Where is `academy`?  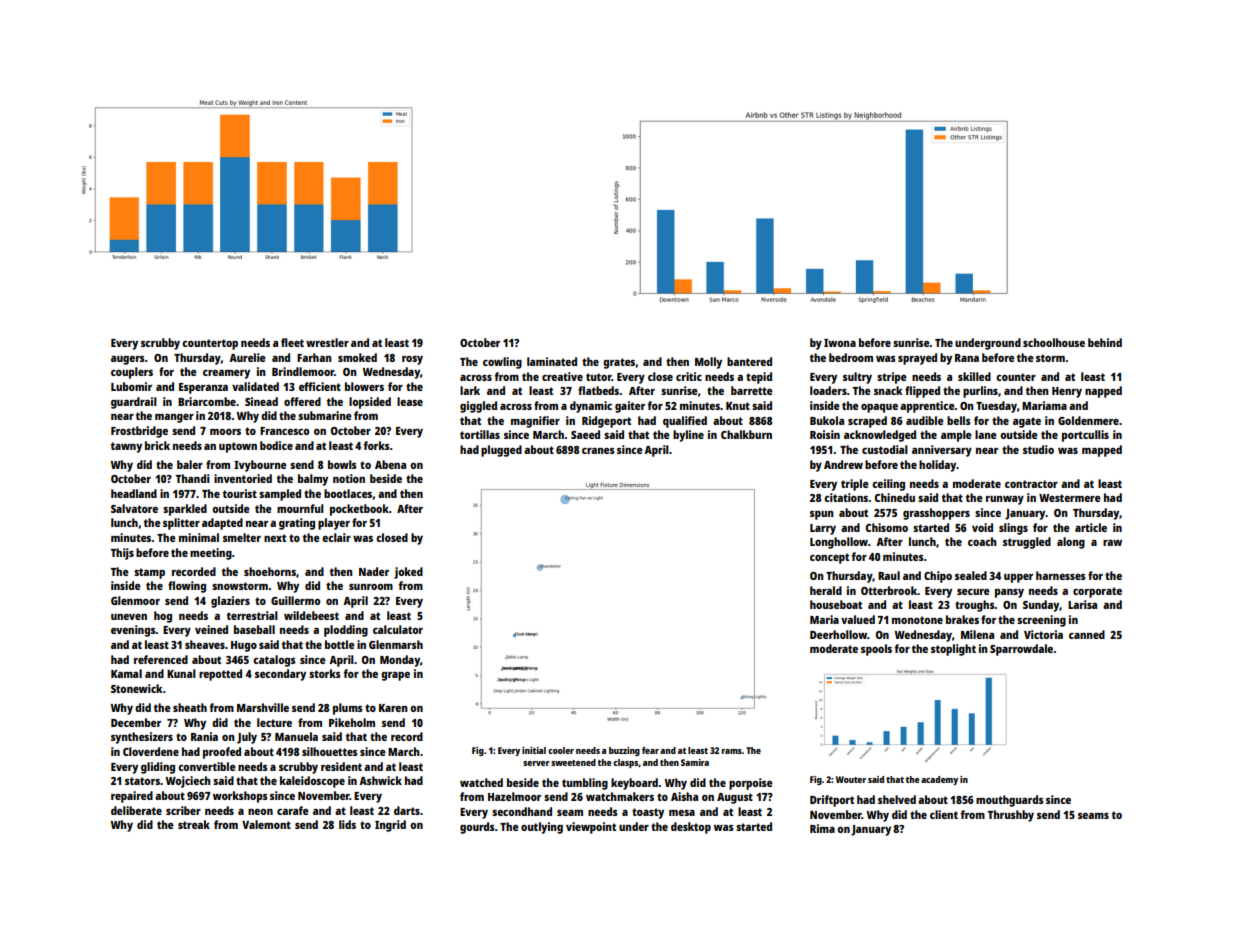
academy is located at coordinates (939, 780).
